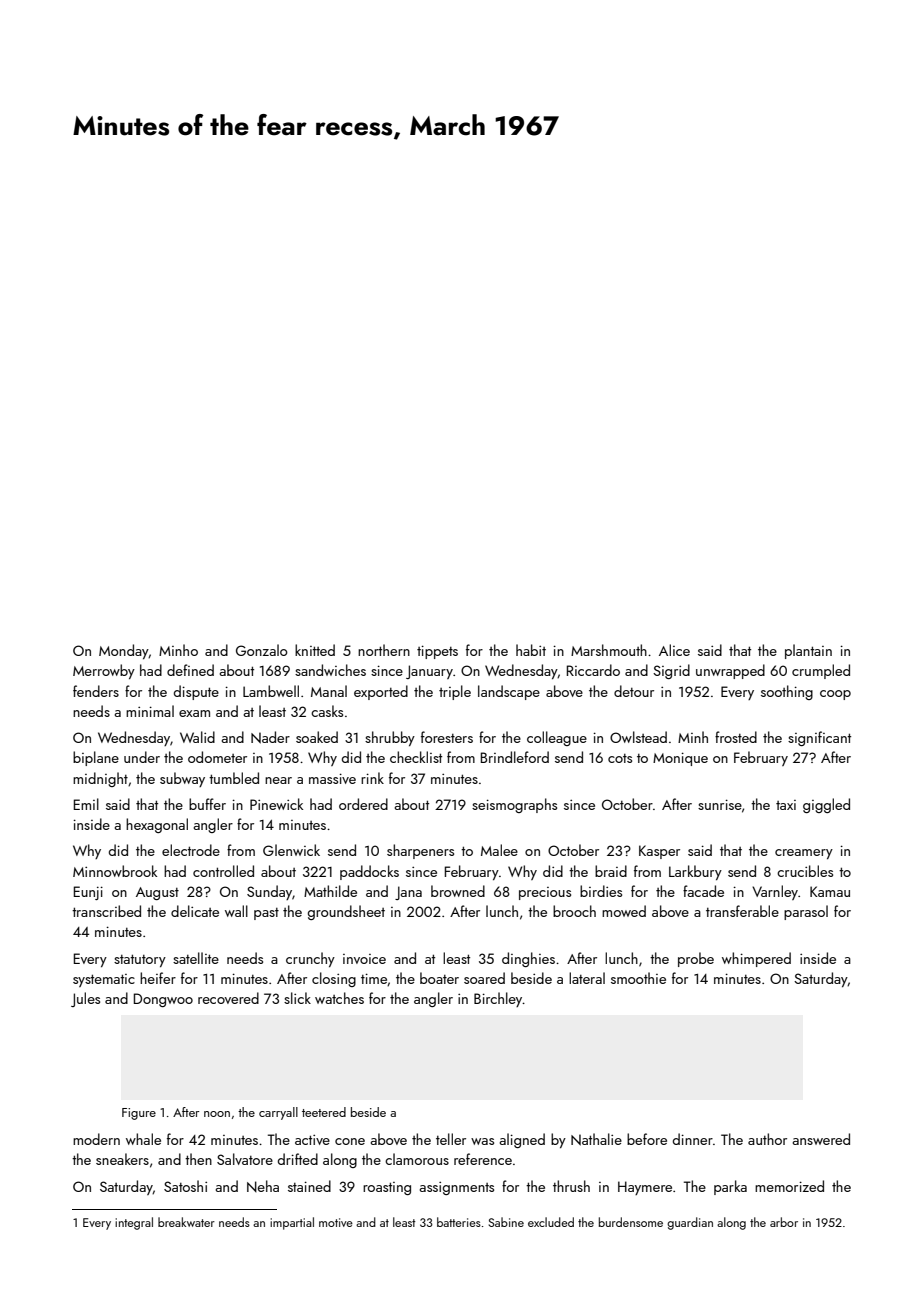 The height and width of the document is (1308, 924). What do you see at coordinates (756, 959) in the document?
I see `whimpered` at bounding box center [756, 959].
